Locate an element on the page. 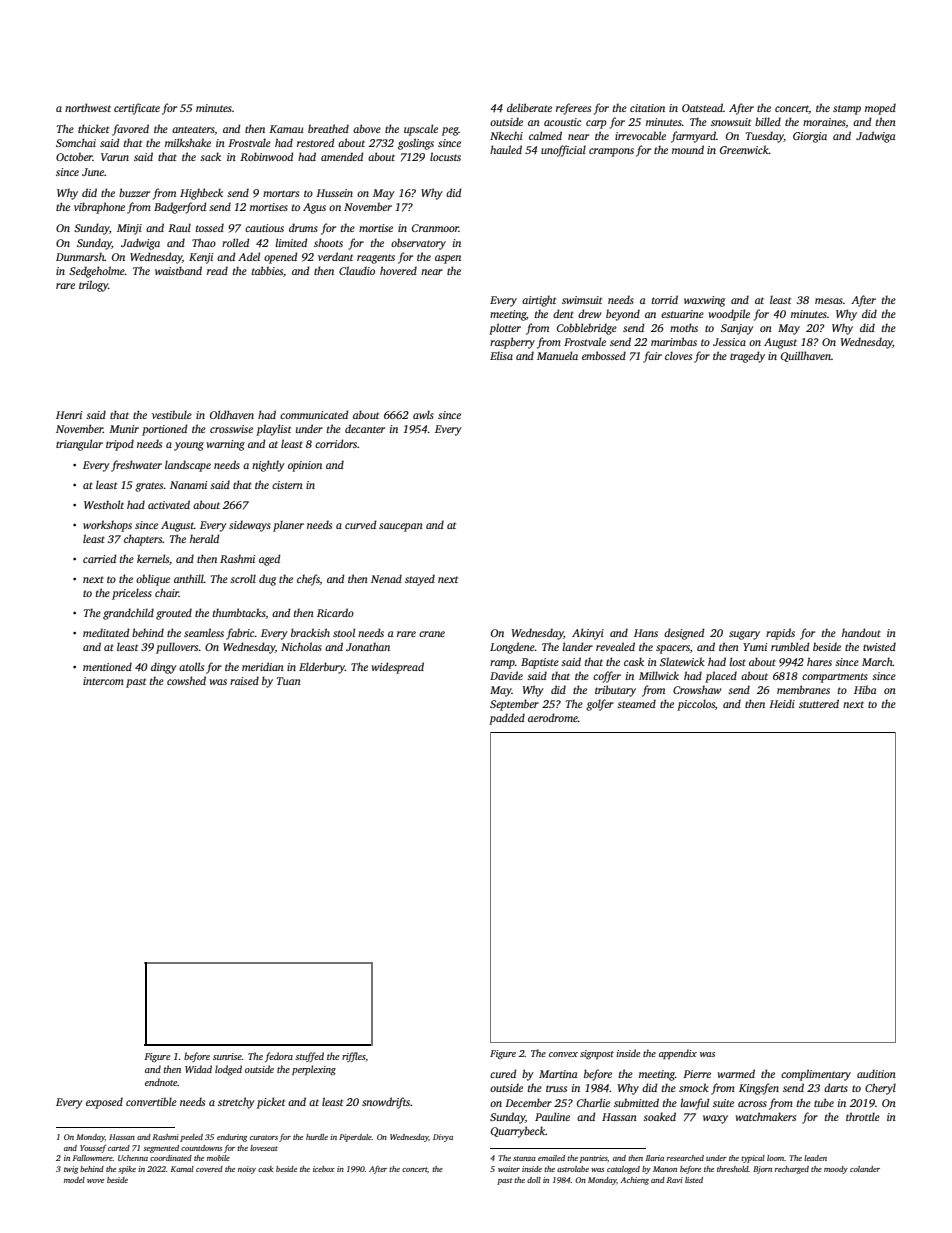  padded is located at coordinates (507, 719).
